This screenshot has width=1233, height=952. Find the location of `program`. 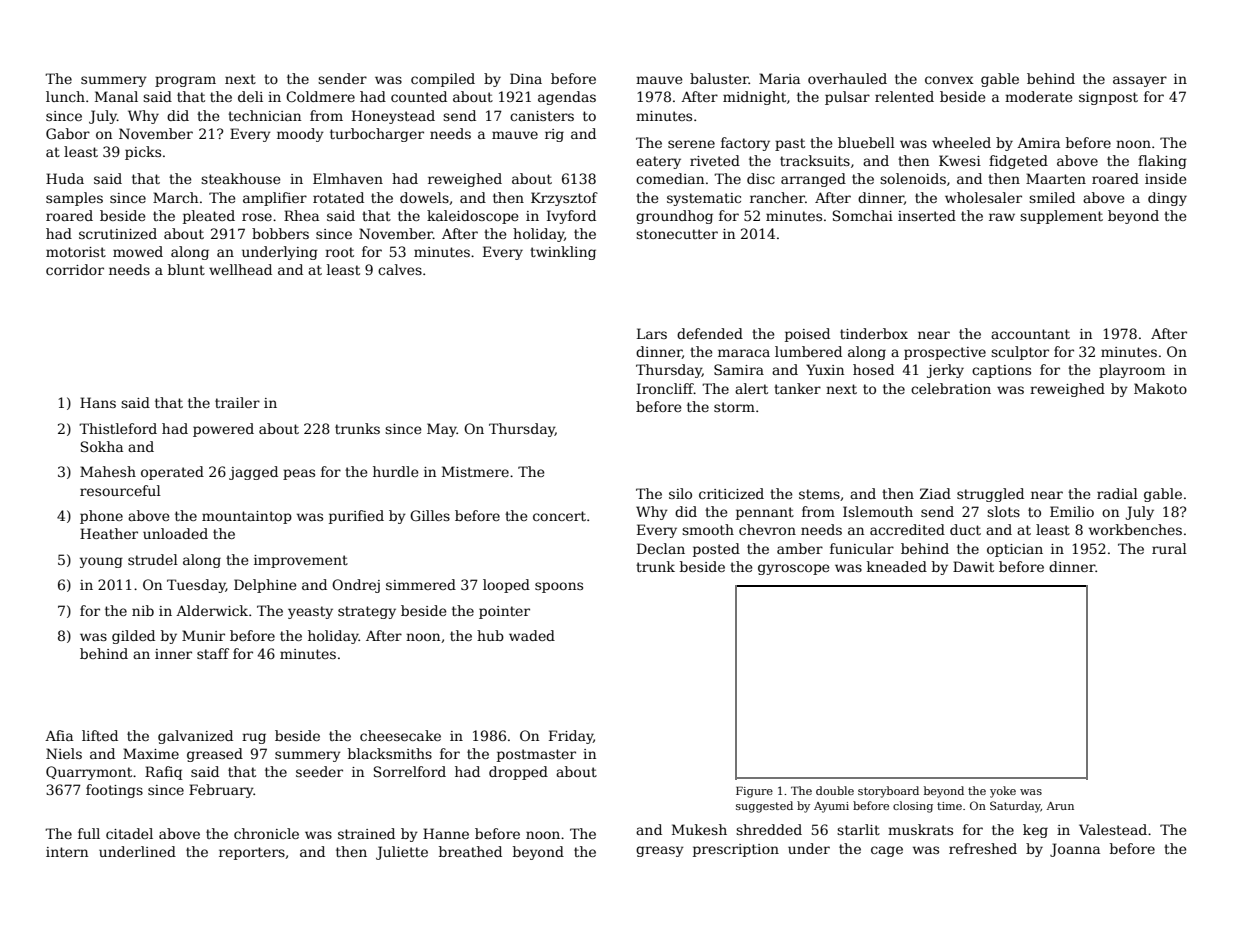

program is located at coordinates (185, 81).
